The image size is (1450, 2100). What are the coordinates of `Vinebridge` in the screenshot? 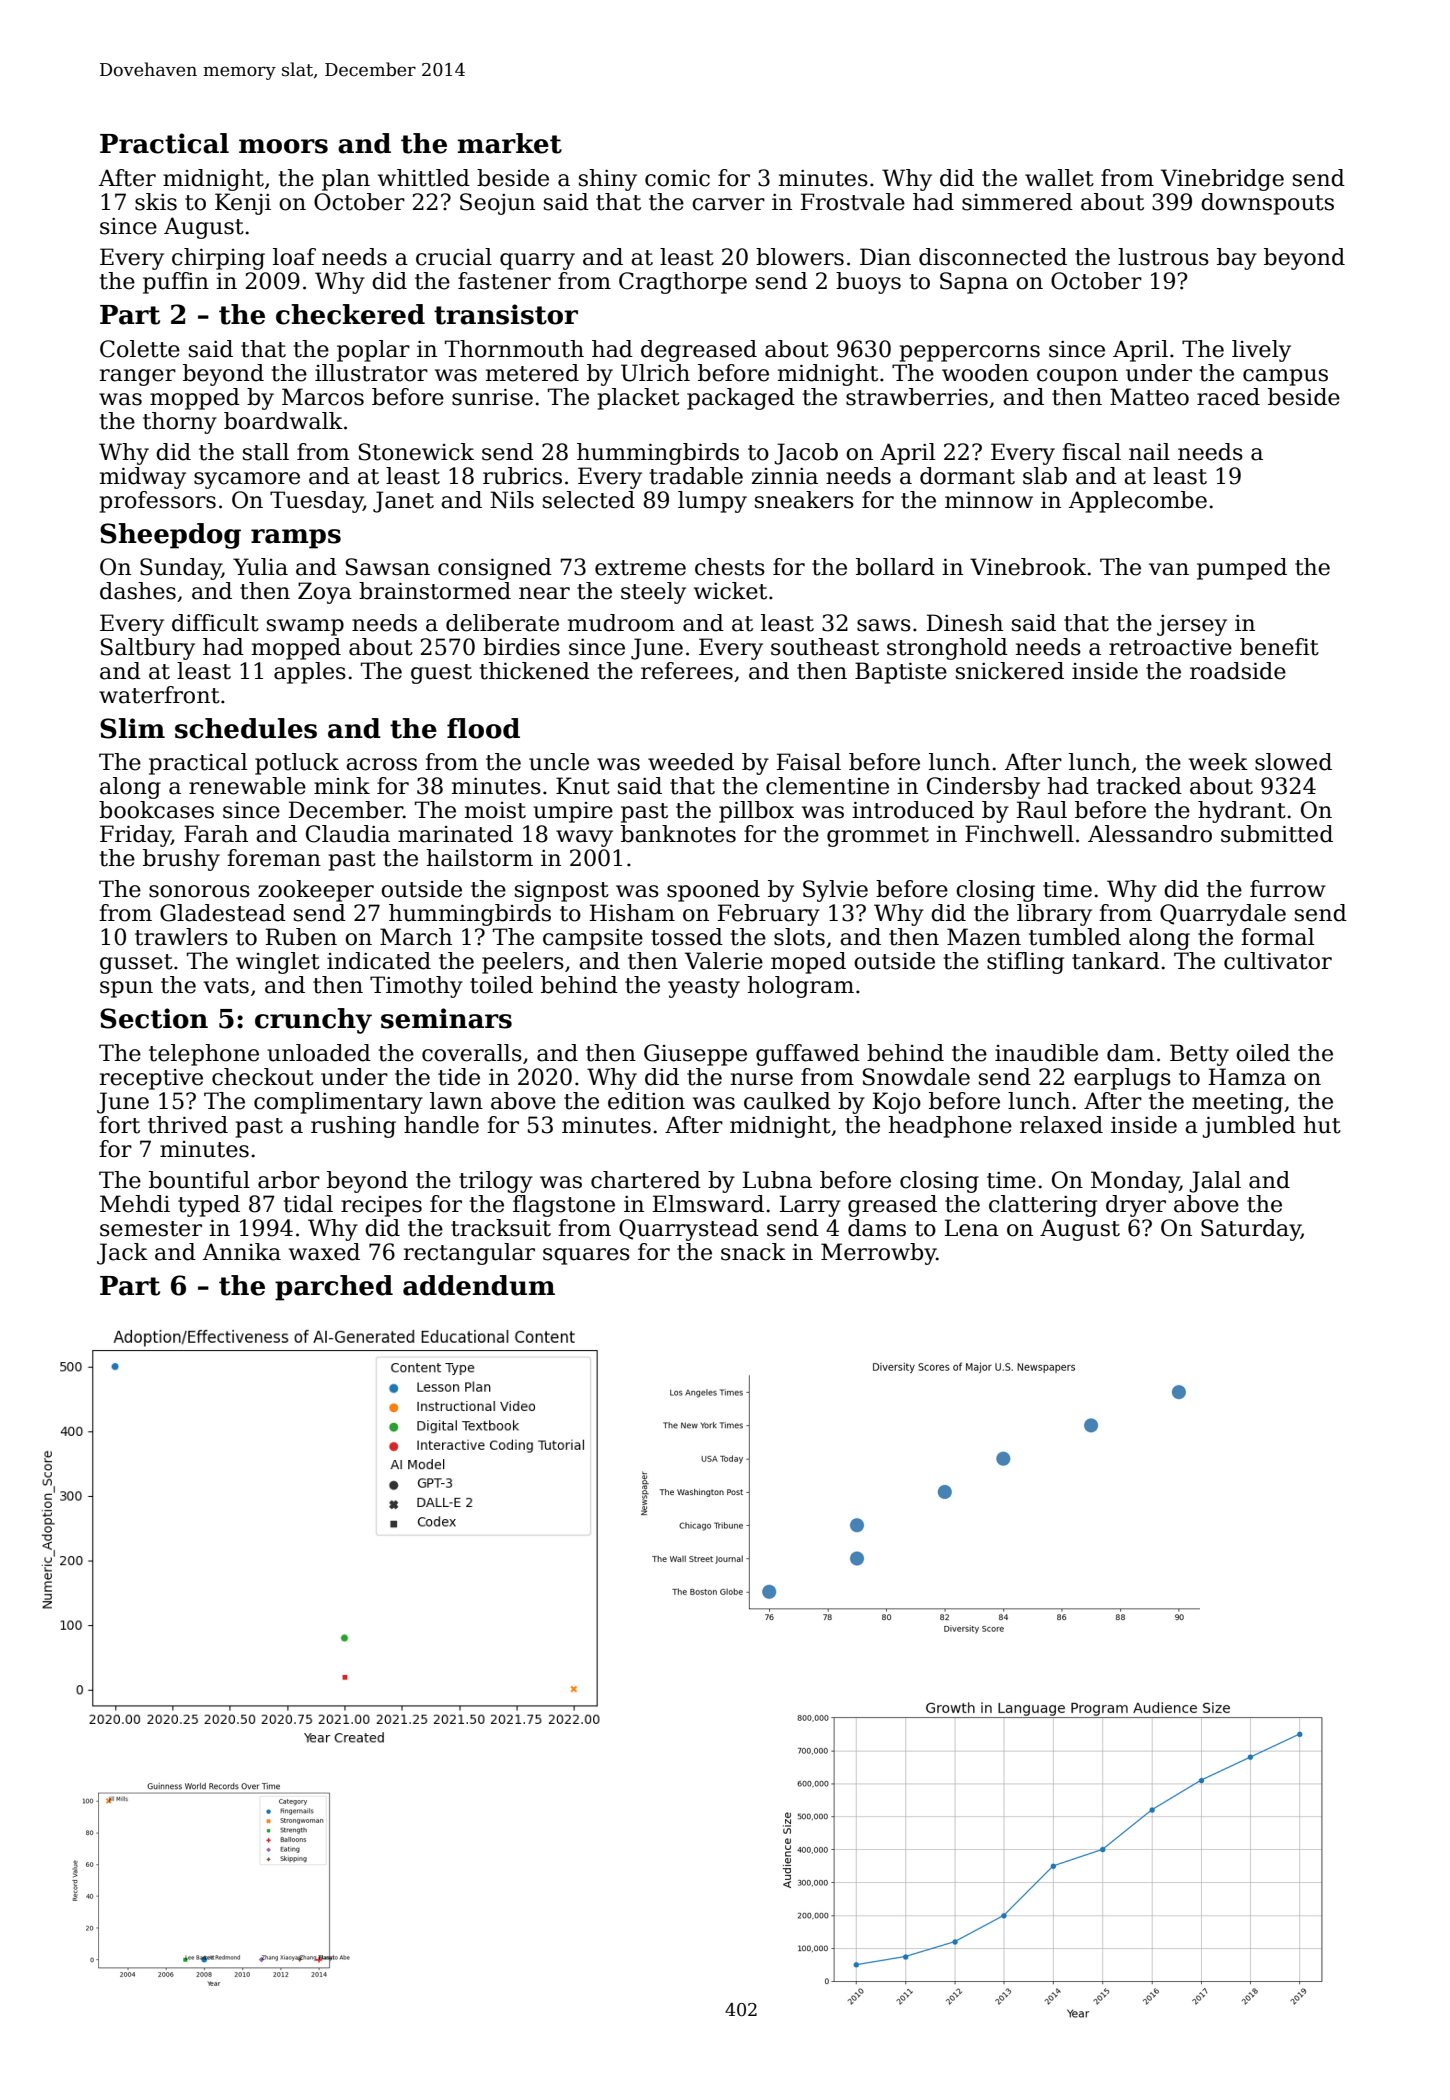 It's located at (1222, 180).
